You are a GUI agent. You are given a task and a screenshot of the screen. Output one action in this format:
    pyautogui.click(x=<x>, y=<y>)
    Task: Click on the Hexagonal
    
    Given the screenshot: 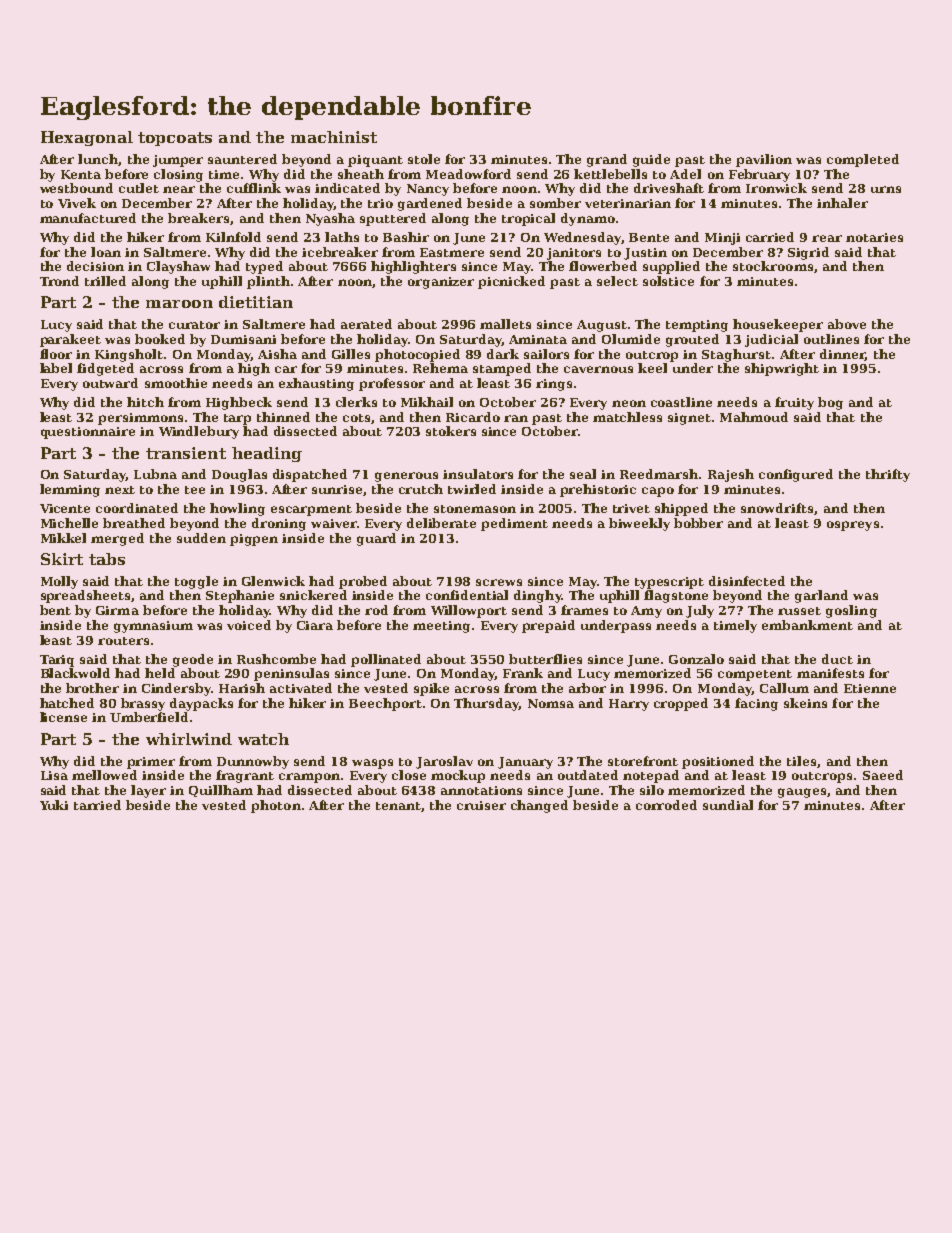 What is the action you would take?
    pyautogui.click(x=87, y=138)
